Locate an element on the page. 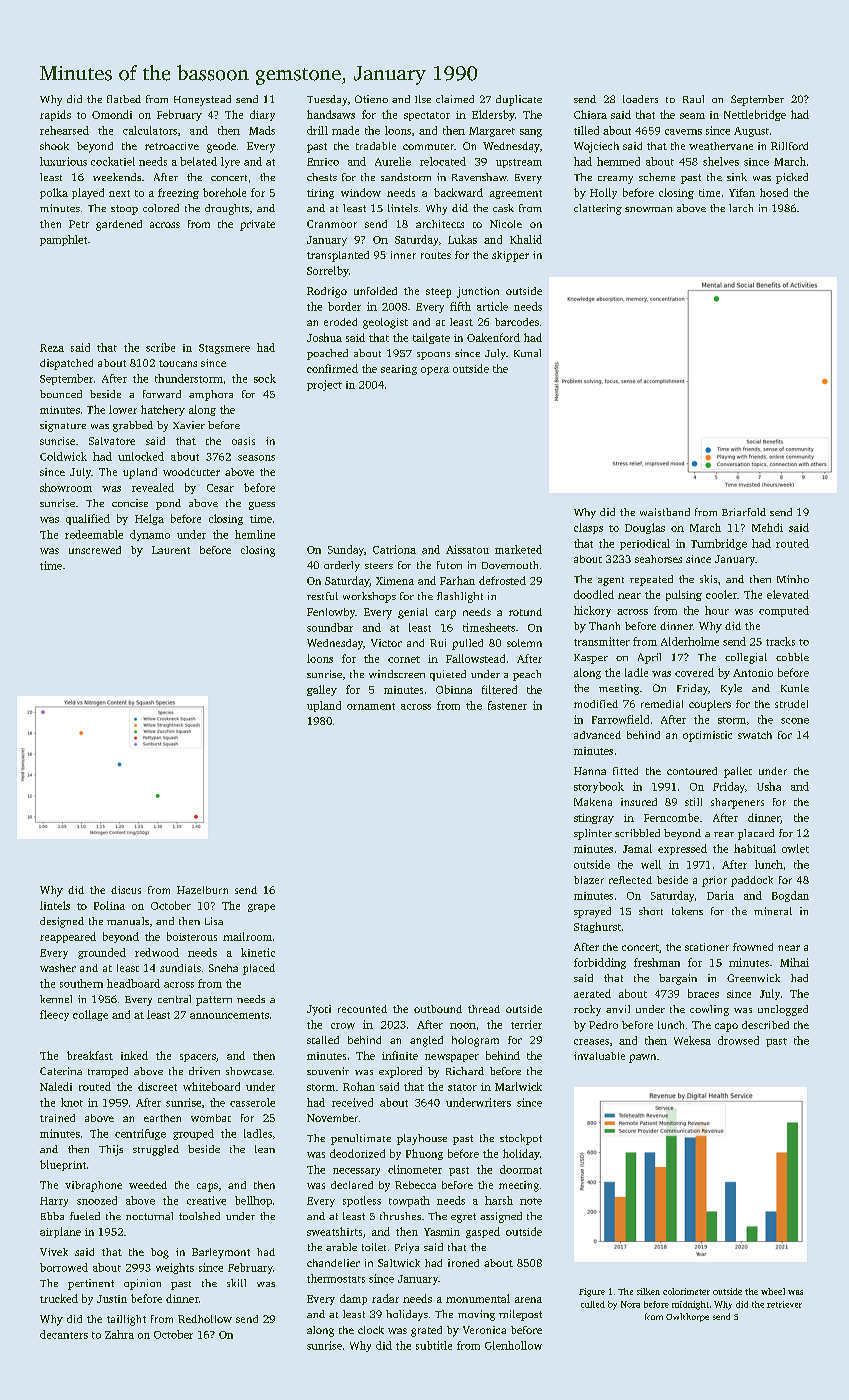 The width and height of the document is (849, 1400). windscreen is located at coordinates (397, 674).
